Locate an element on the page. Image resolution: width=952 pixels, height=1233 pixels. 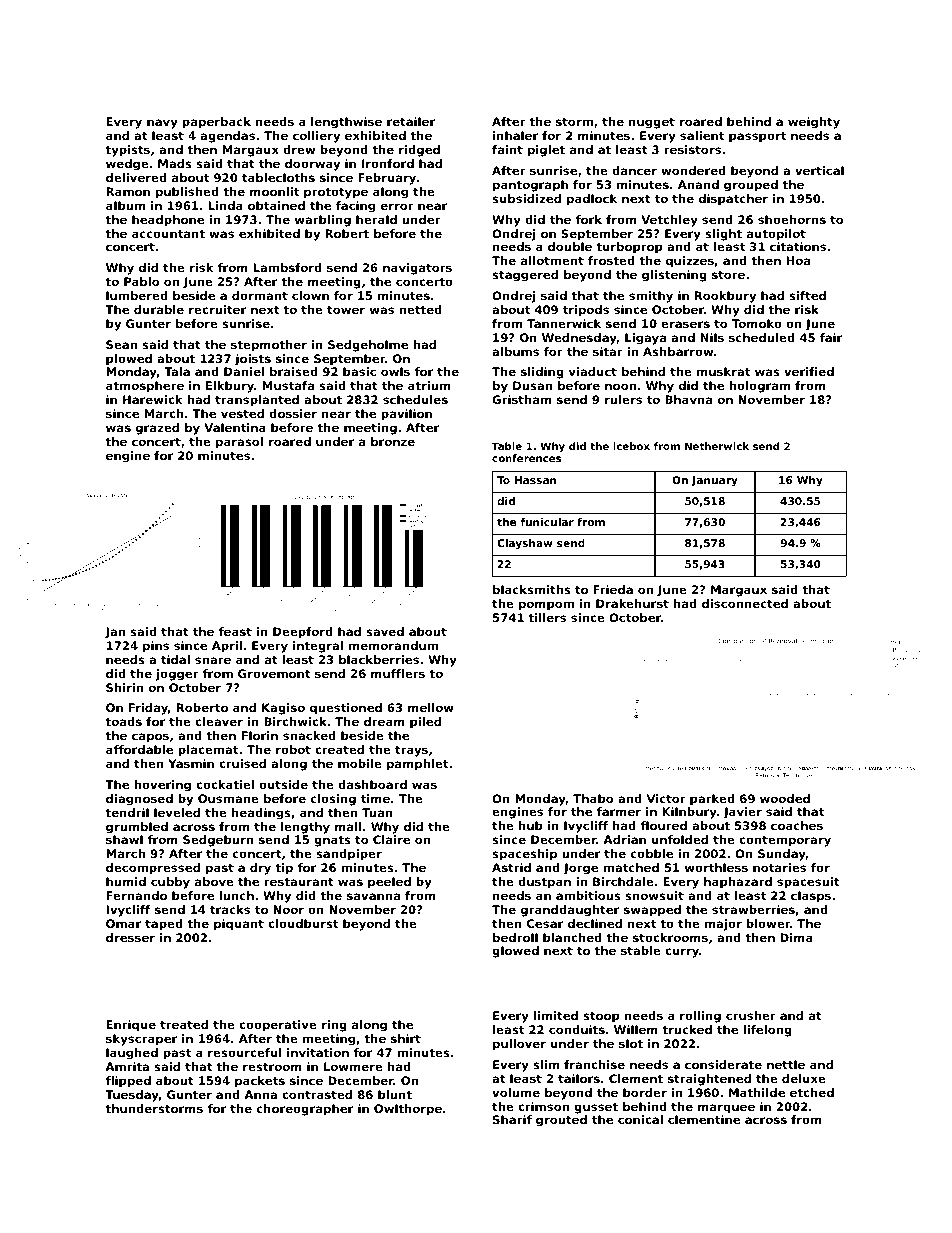
ridged is located at coordinates (419, 151).
